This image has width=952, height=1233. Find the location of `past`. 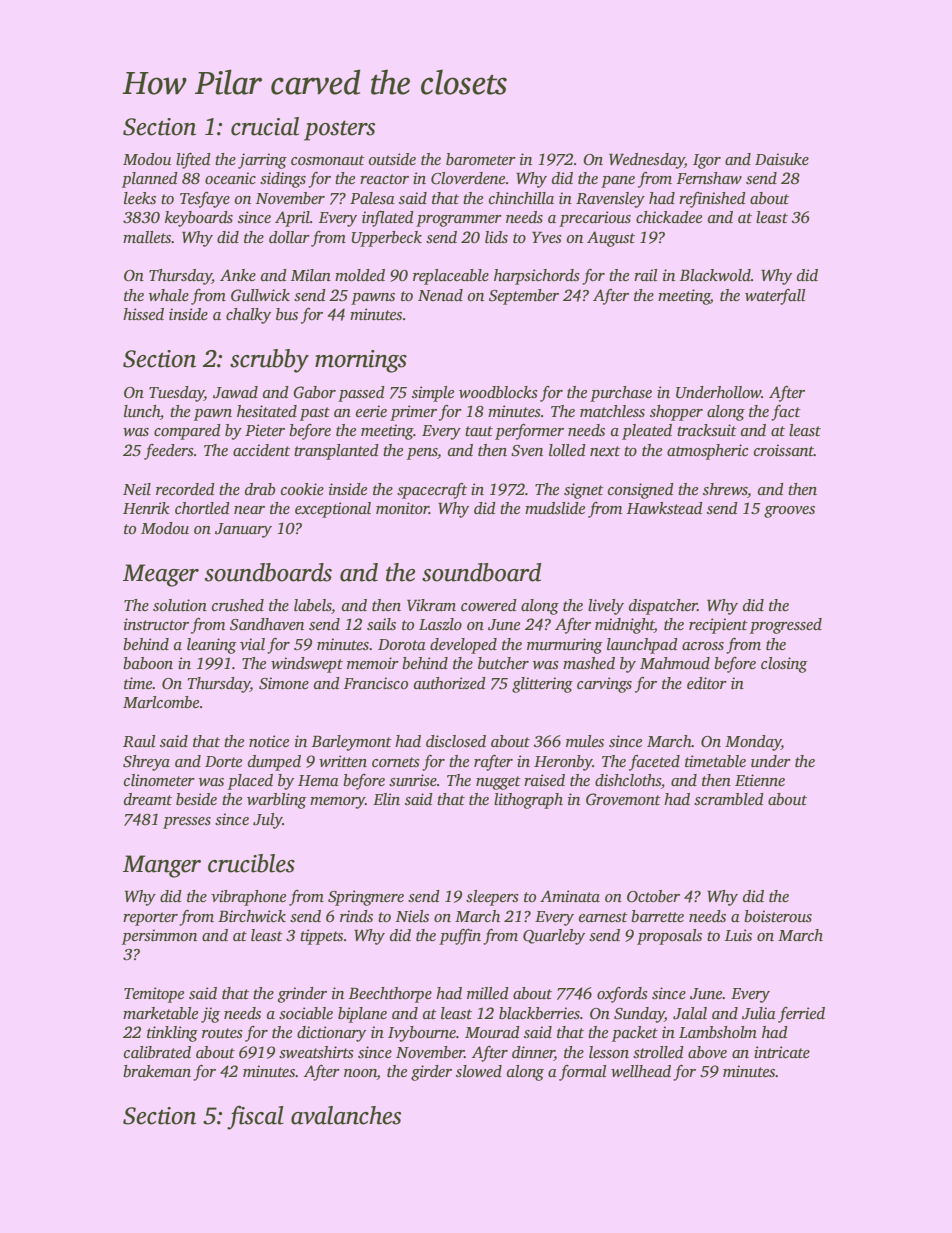

past is located at coordinates (315, 414).
